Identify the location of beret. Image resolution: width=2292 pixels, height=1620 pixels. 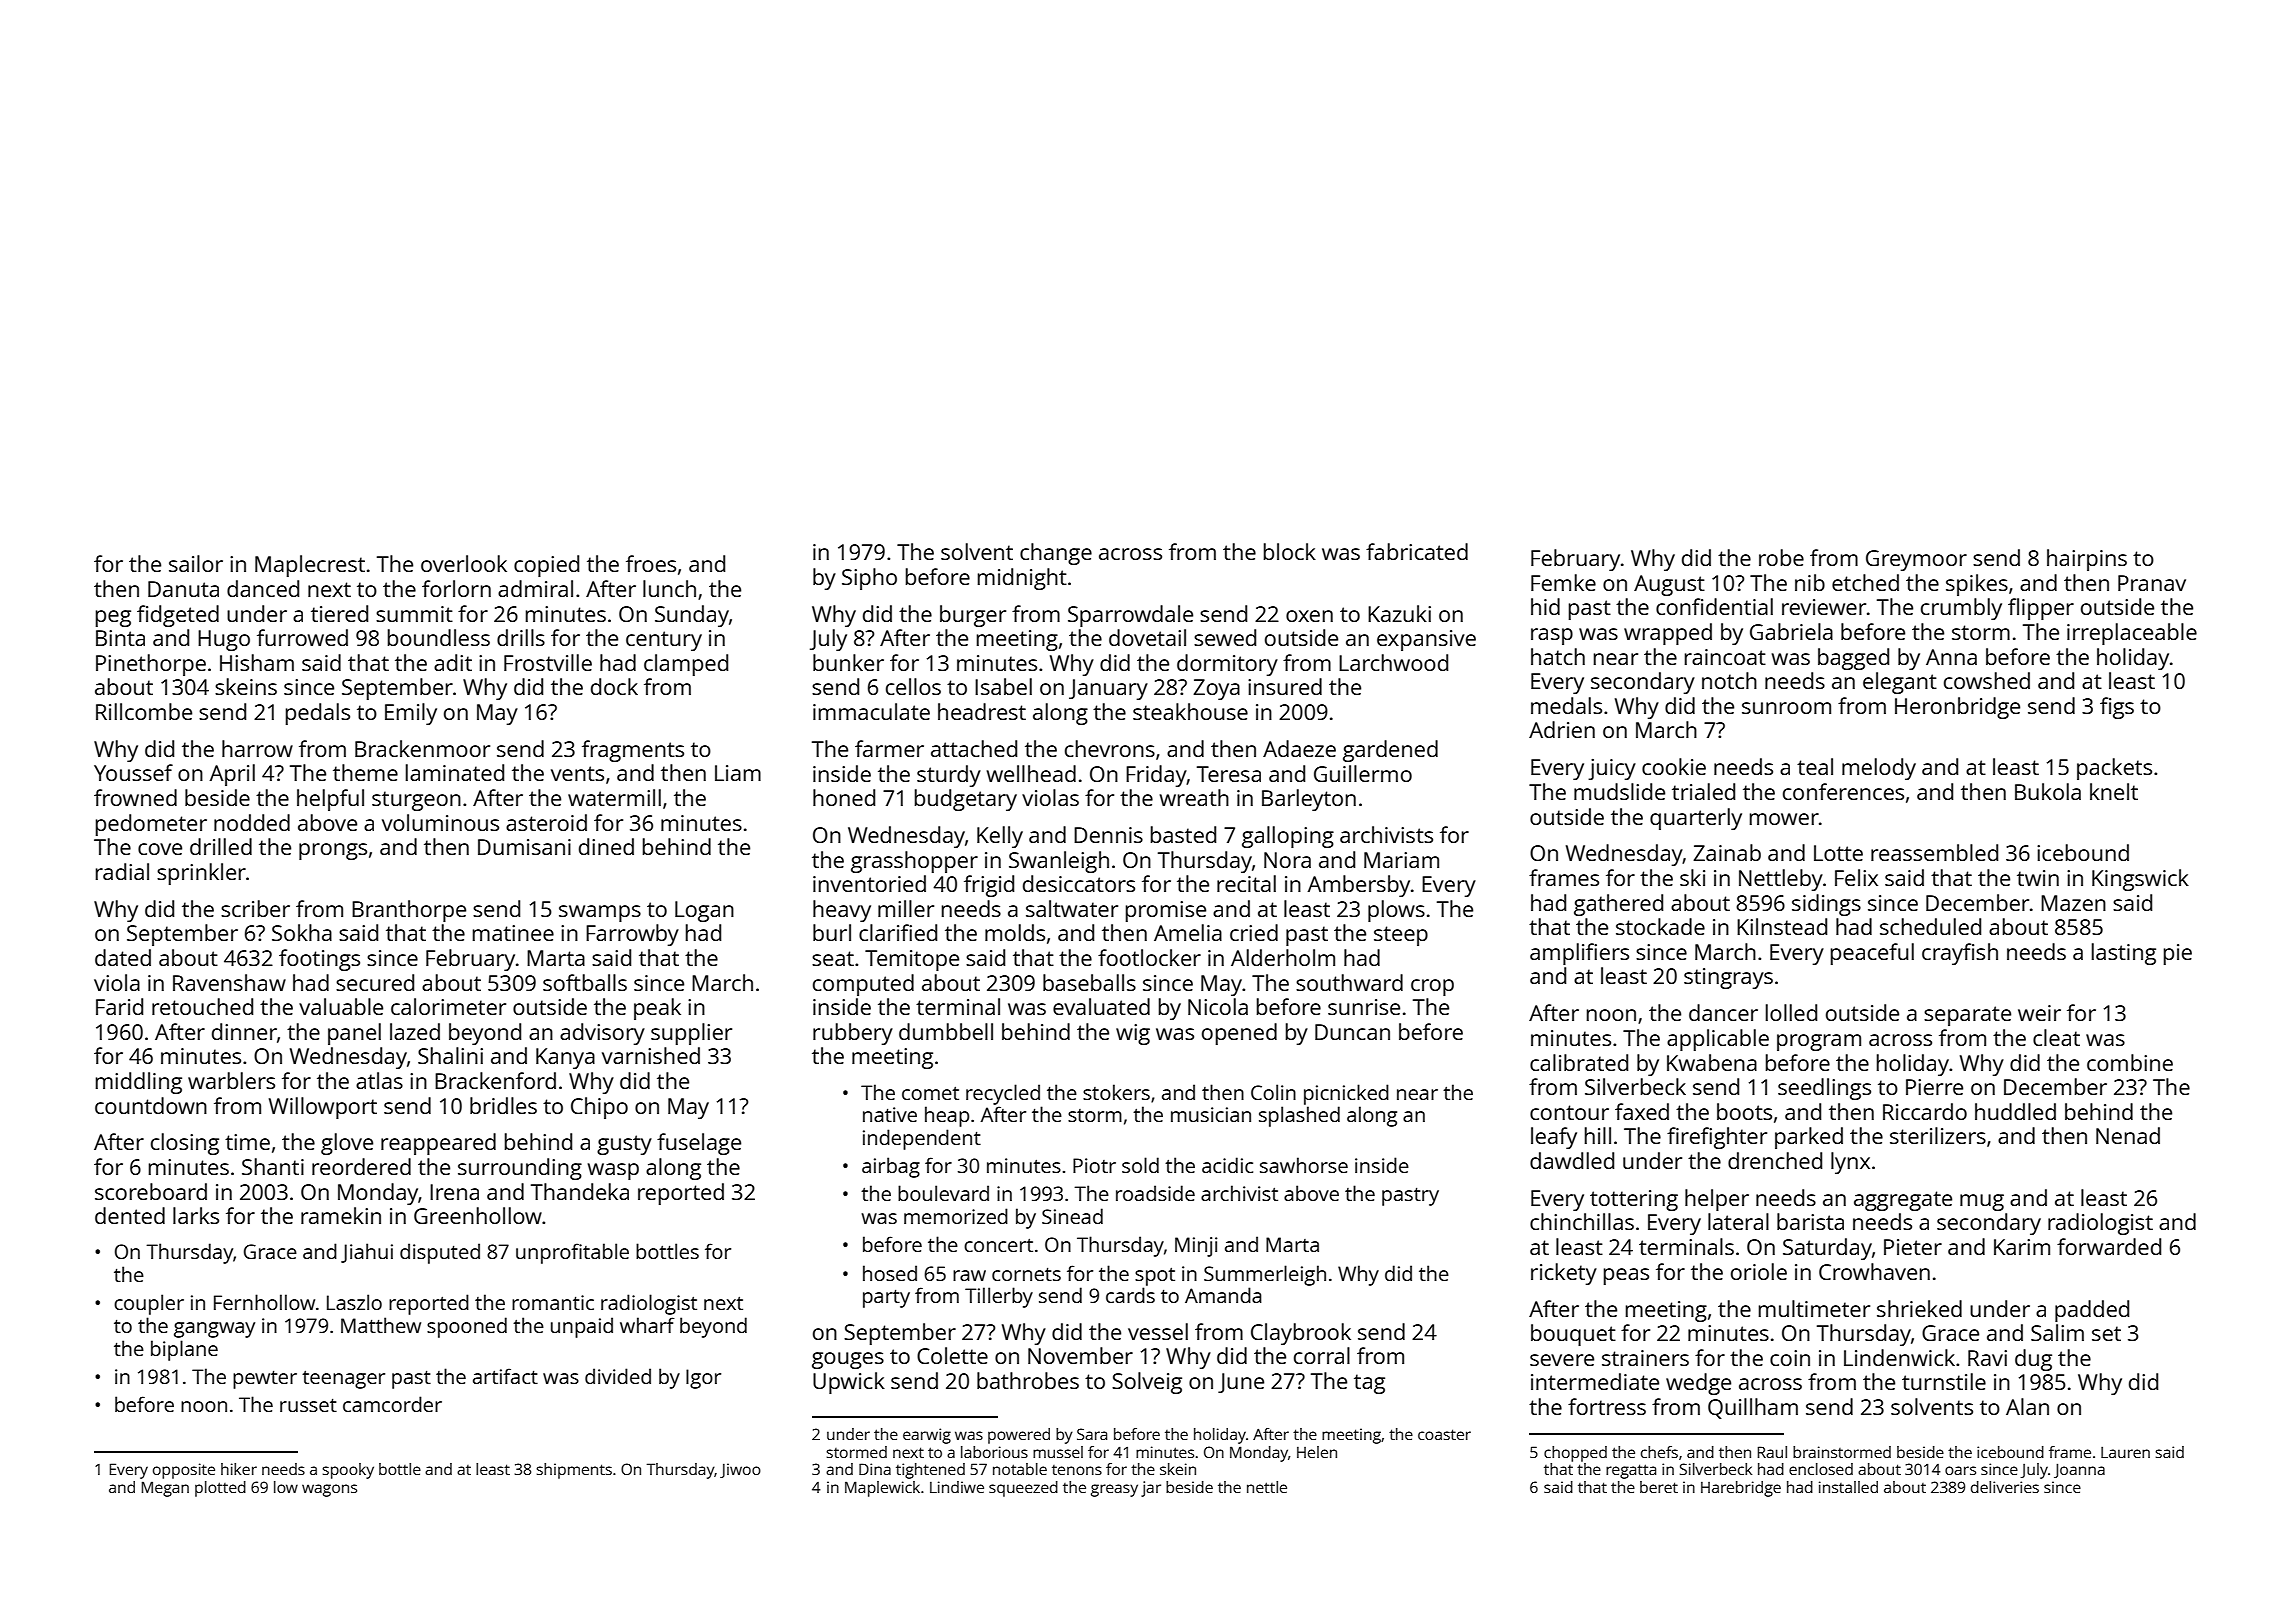
(1659, 1487).
